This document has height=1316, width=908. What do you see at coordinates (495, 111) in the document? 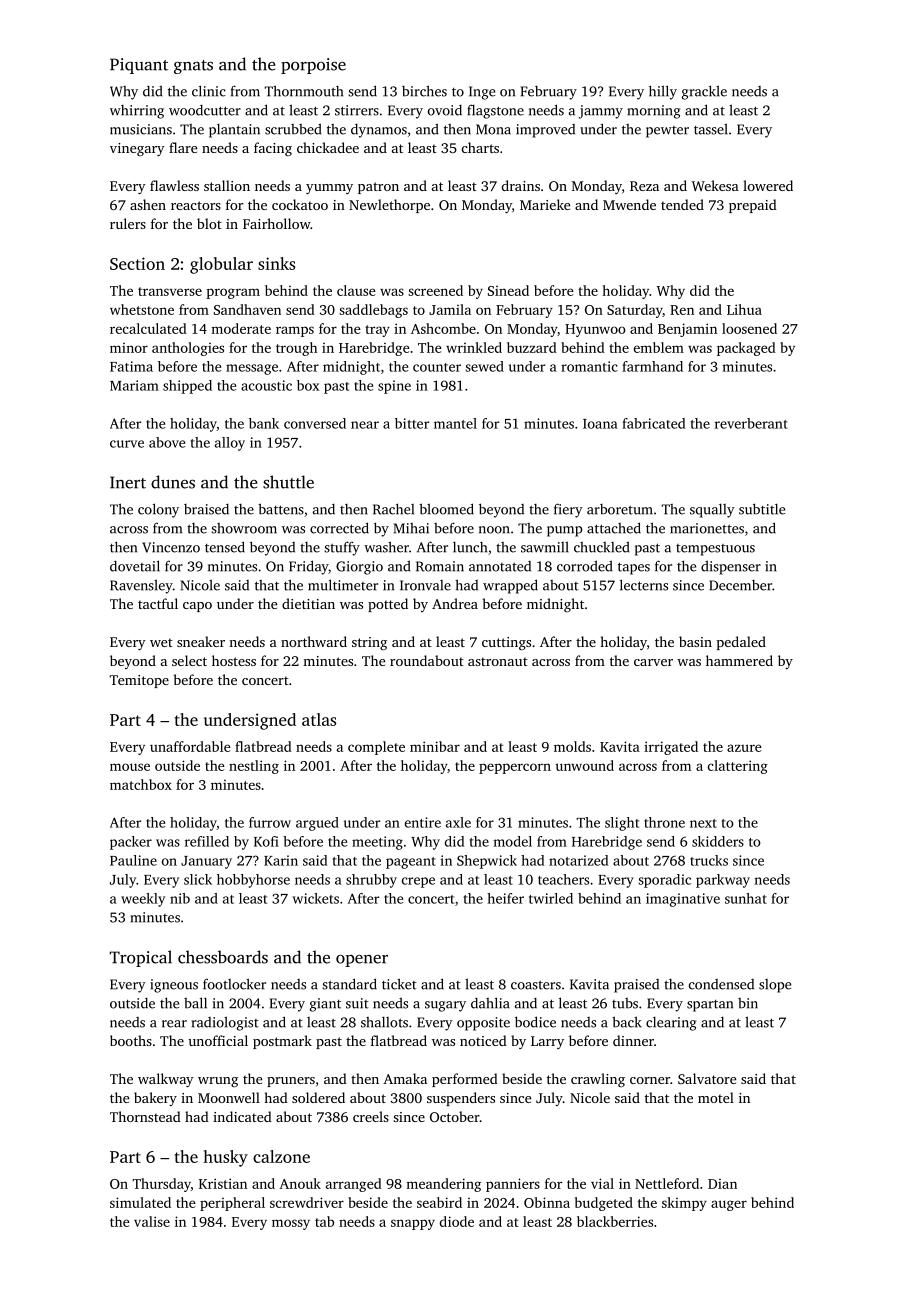
I see `flagstone` at bounding box center [495, 111].
